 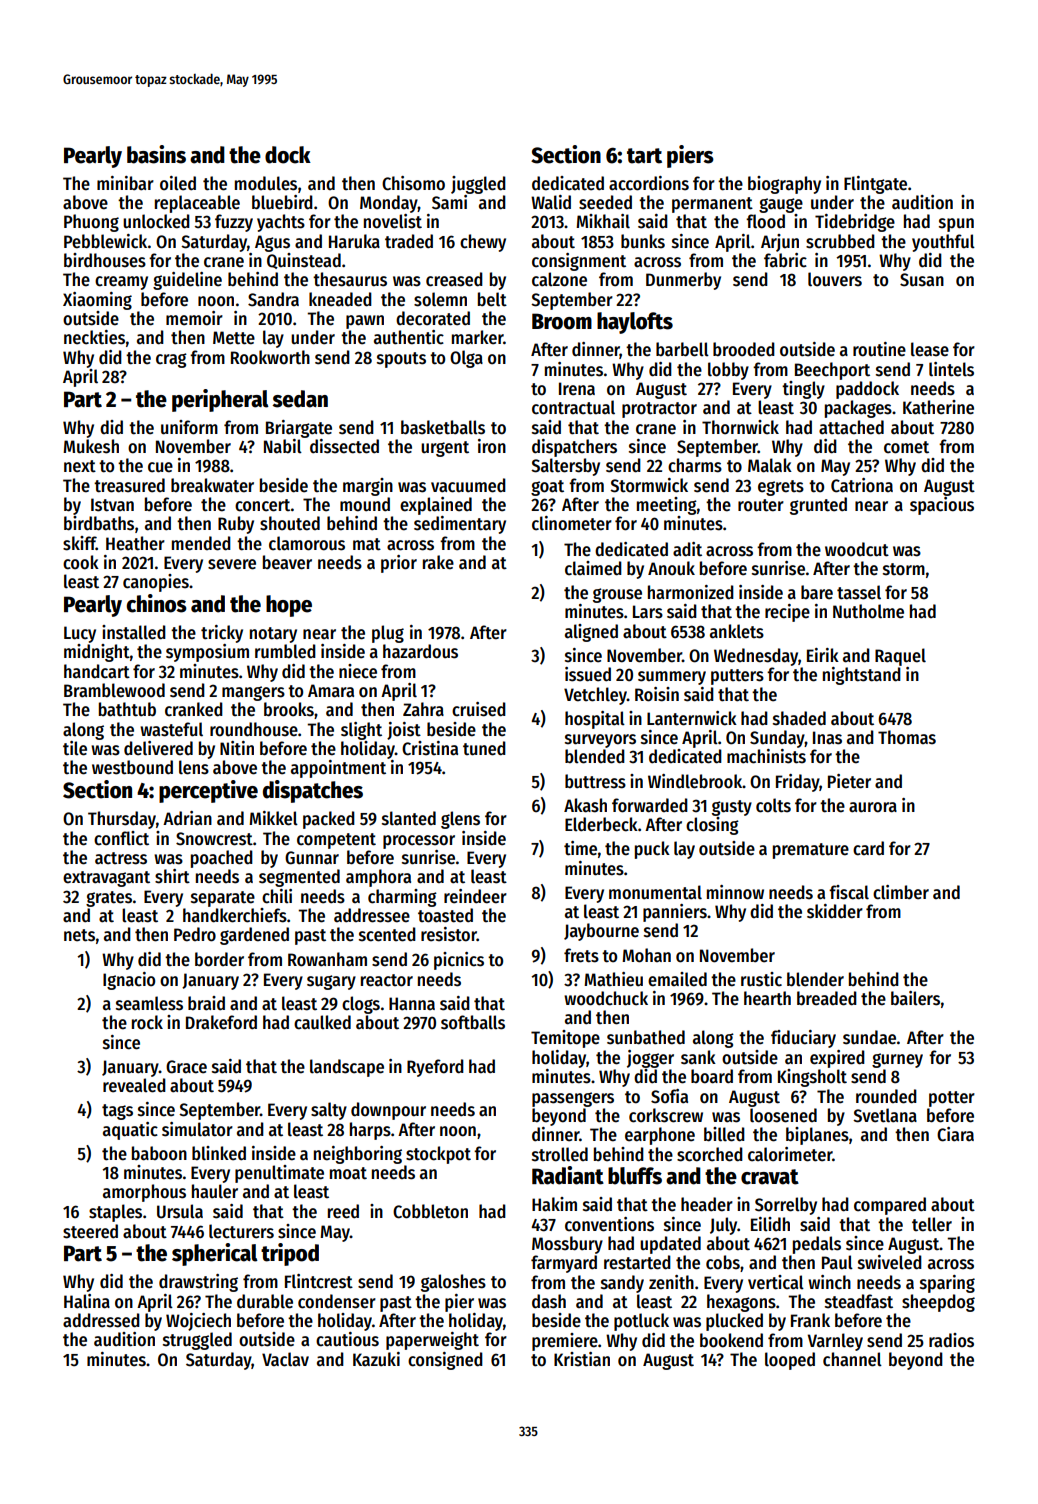 I want to click on Cobbleton, so click(x=430, y=1211).
